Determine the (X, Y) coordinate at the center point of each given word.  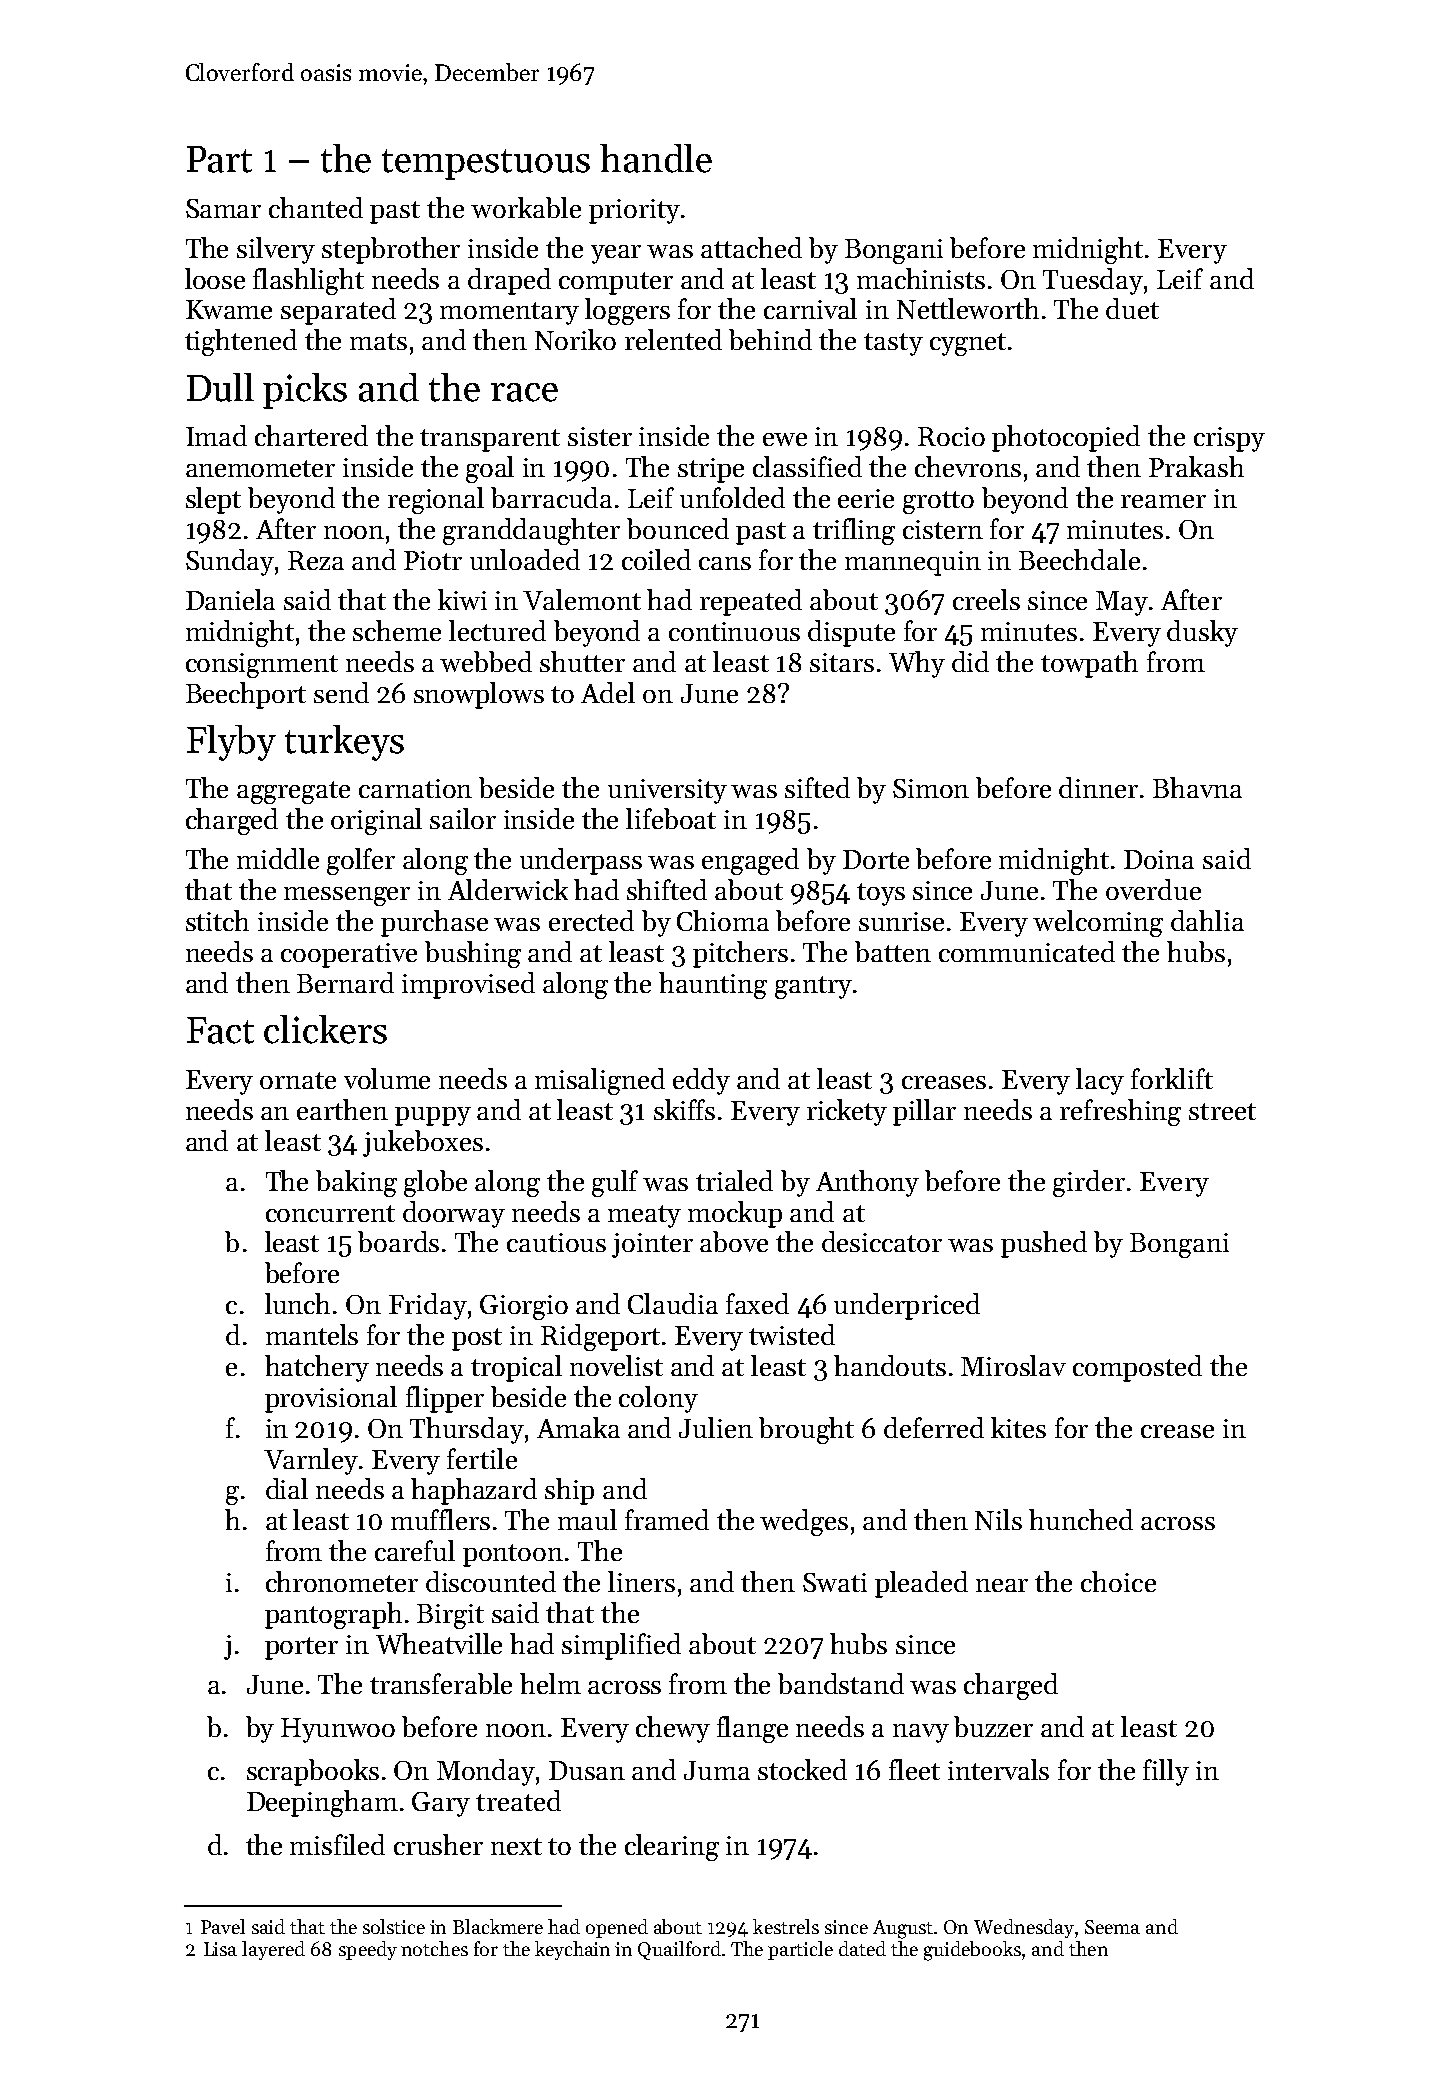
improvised (468, 985)
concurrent (330, 1213)
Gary (441, 1804)
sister (600, 436)
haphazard (474, 1491)
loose (215, 278)
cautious (556, 1242)
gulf (615, 1183)
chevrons (968, 466)
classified (807, 466)
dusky (1202, 633)
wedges (804, 1522)
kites (1018, 1427)
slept (213, 500)
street (1222, 1111)
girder (1089, 1183)
